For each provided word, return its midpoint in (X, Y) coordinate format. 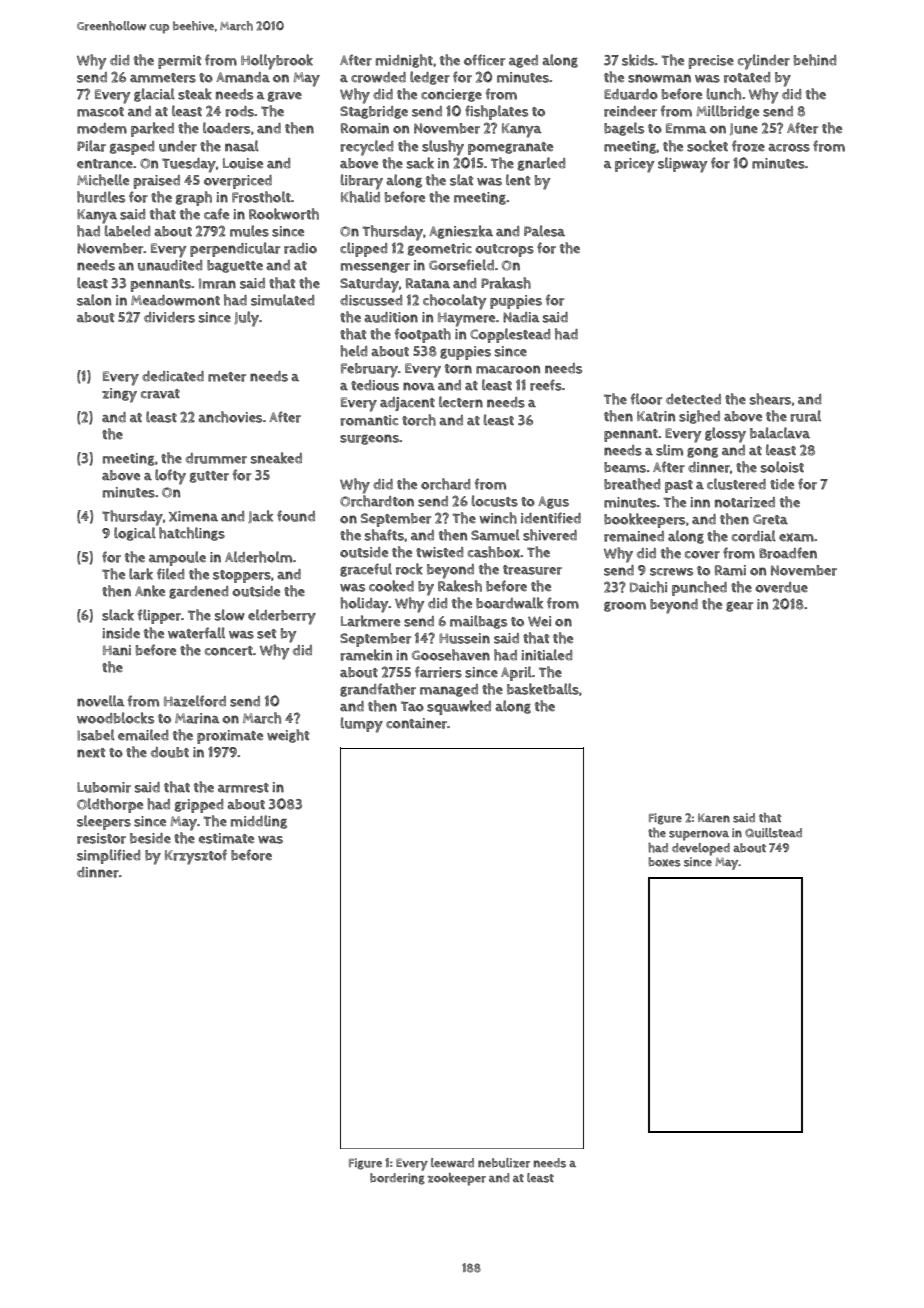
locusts (495, 501)
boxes (664, 862)
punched (699, 588)
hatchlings (192, 534)
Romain (365, 128)
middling (259, 822)
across (789, 148)
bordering (397, 1179)
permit (180, 62)
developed (701, 849)
